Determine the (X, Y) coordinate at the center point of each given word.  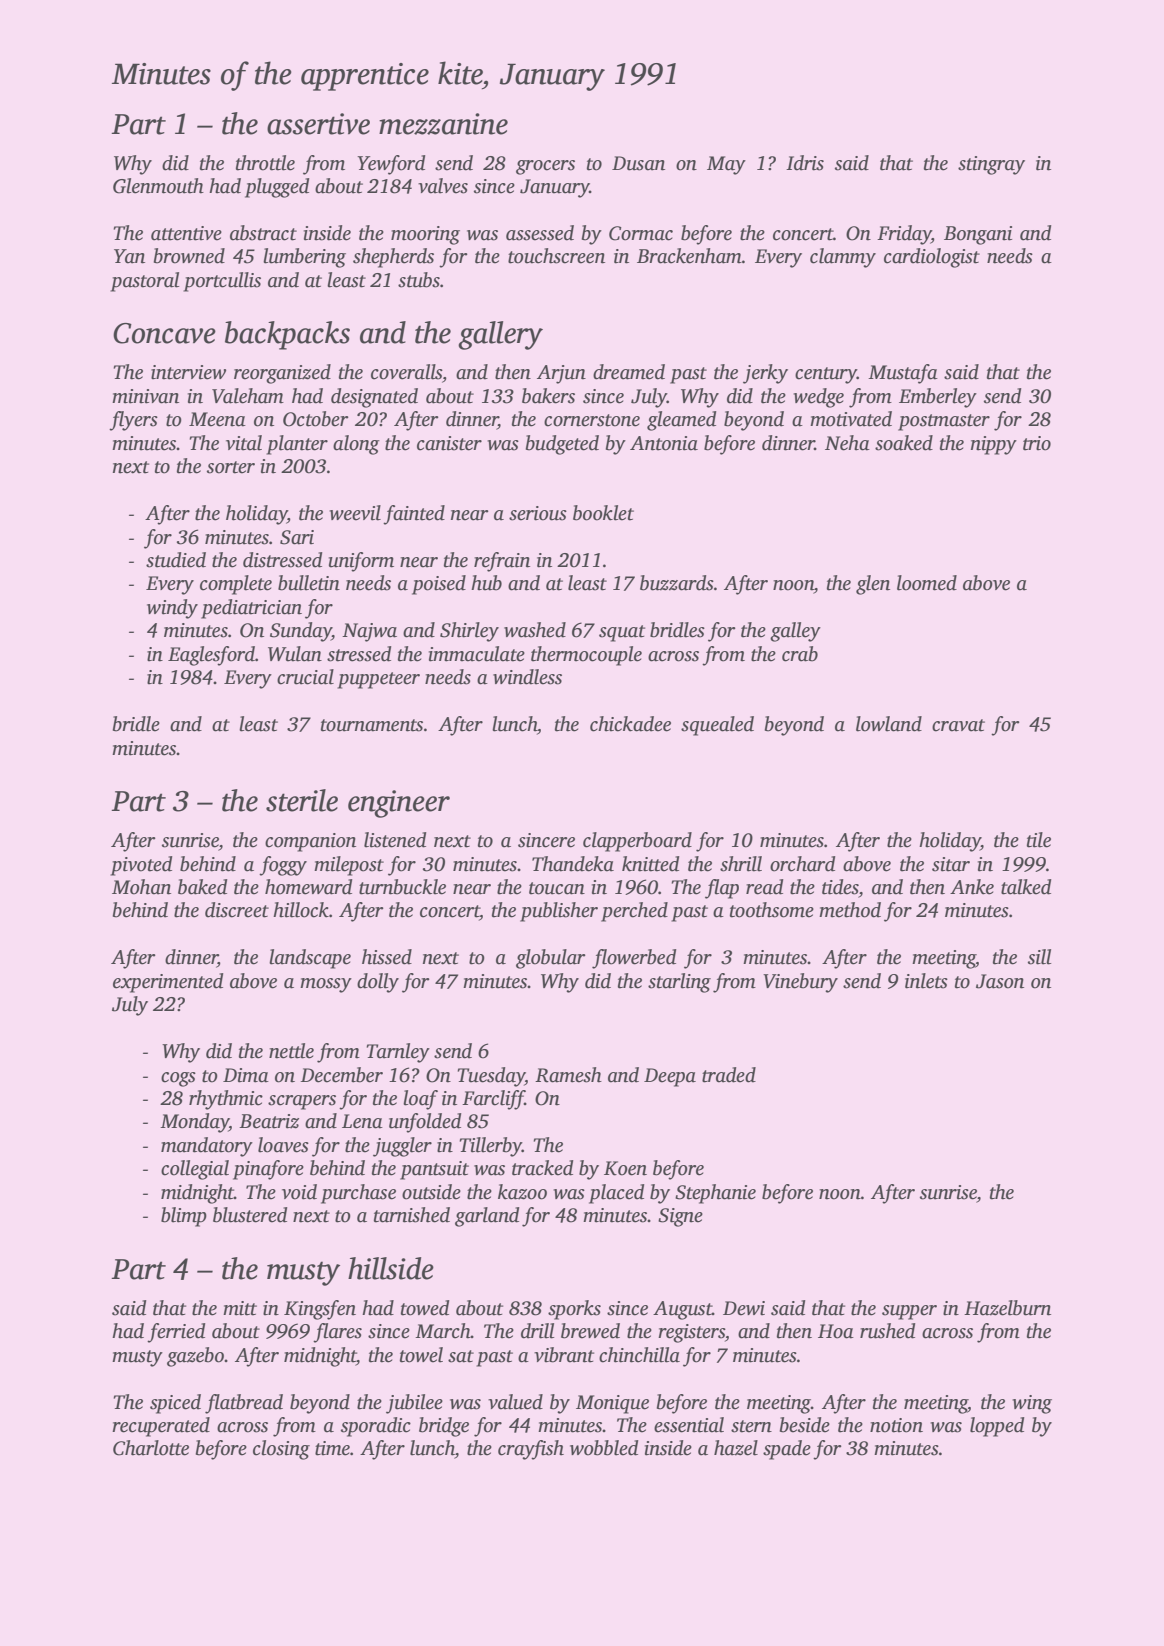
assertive (318, 124)
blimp (184, 1217)
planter (297, 445)
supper (909, 1312)
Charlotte (151, 1448)
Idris (805, 163)
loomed (927, 583)
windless (527, 677)
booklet (603, 513)
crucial (305, 677)
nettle (291, 1051)
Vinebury (800, 983)
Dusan (638, 163)
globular (551, 959)
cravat (958, 725)
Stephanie (715, 1194)
